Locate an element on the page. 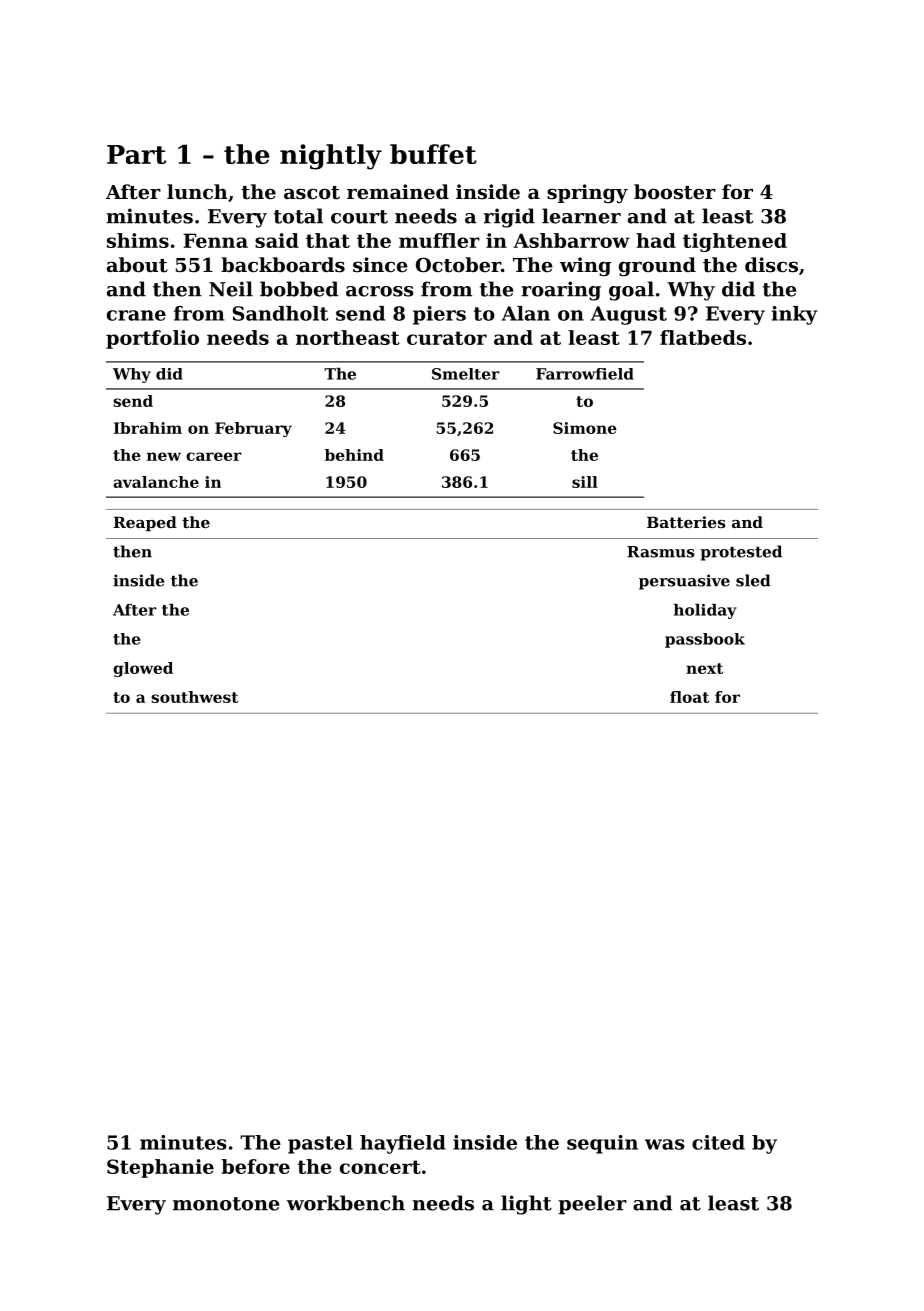  booster is located at coordinates (675, 192).
